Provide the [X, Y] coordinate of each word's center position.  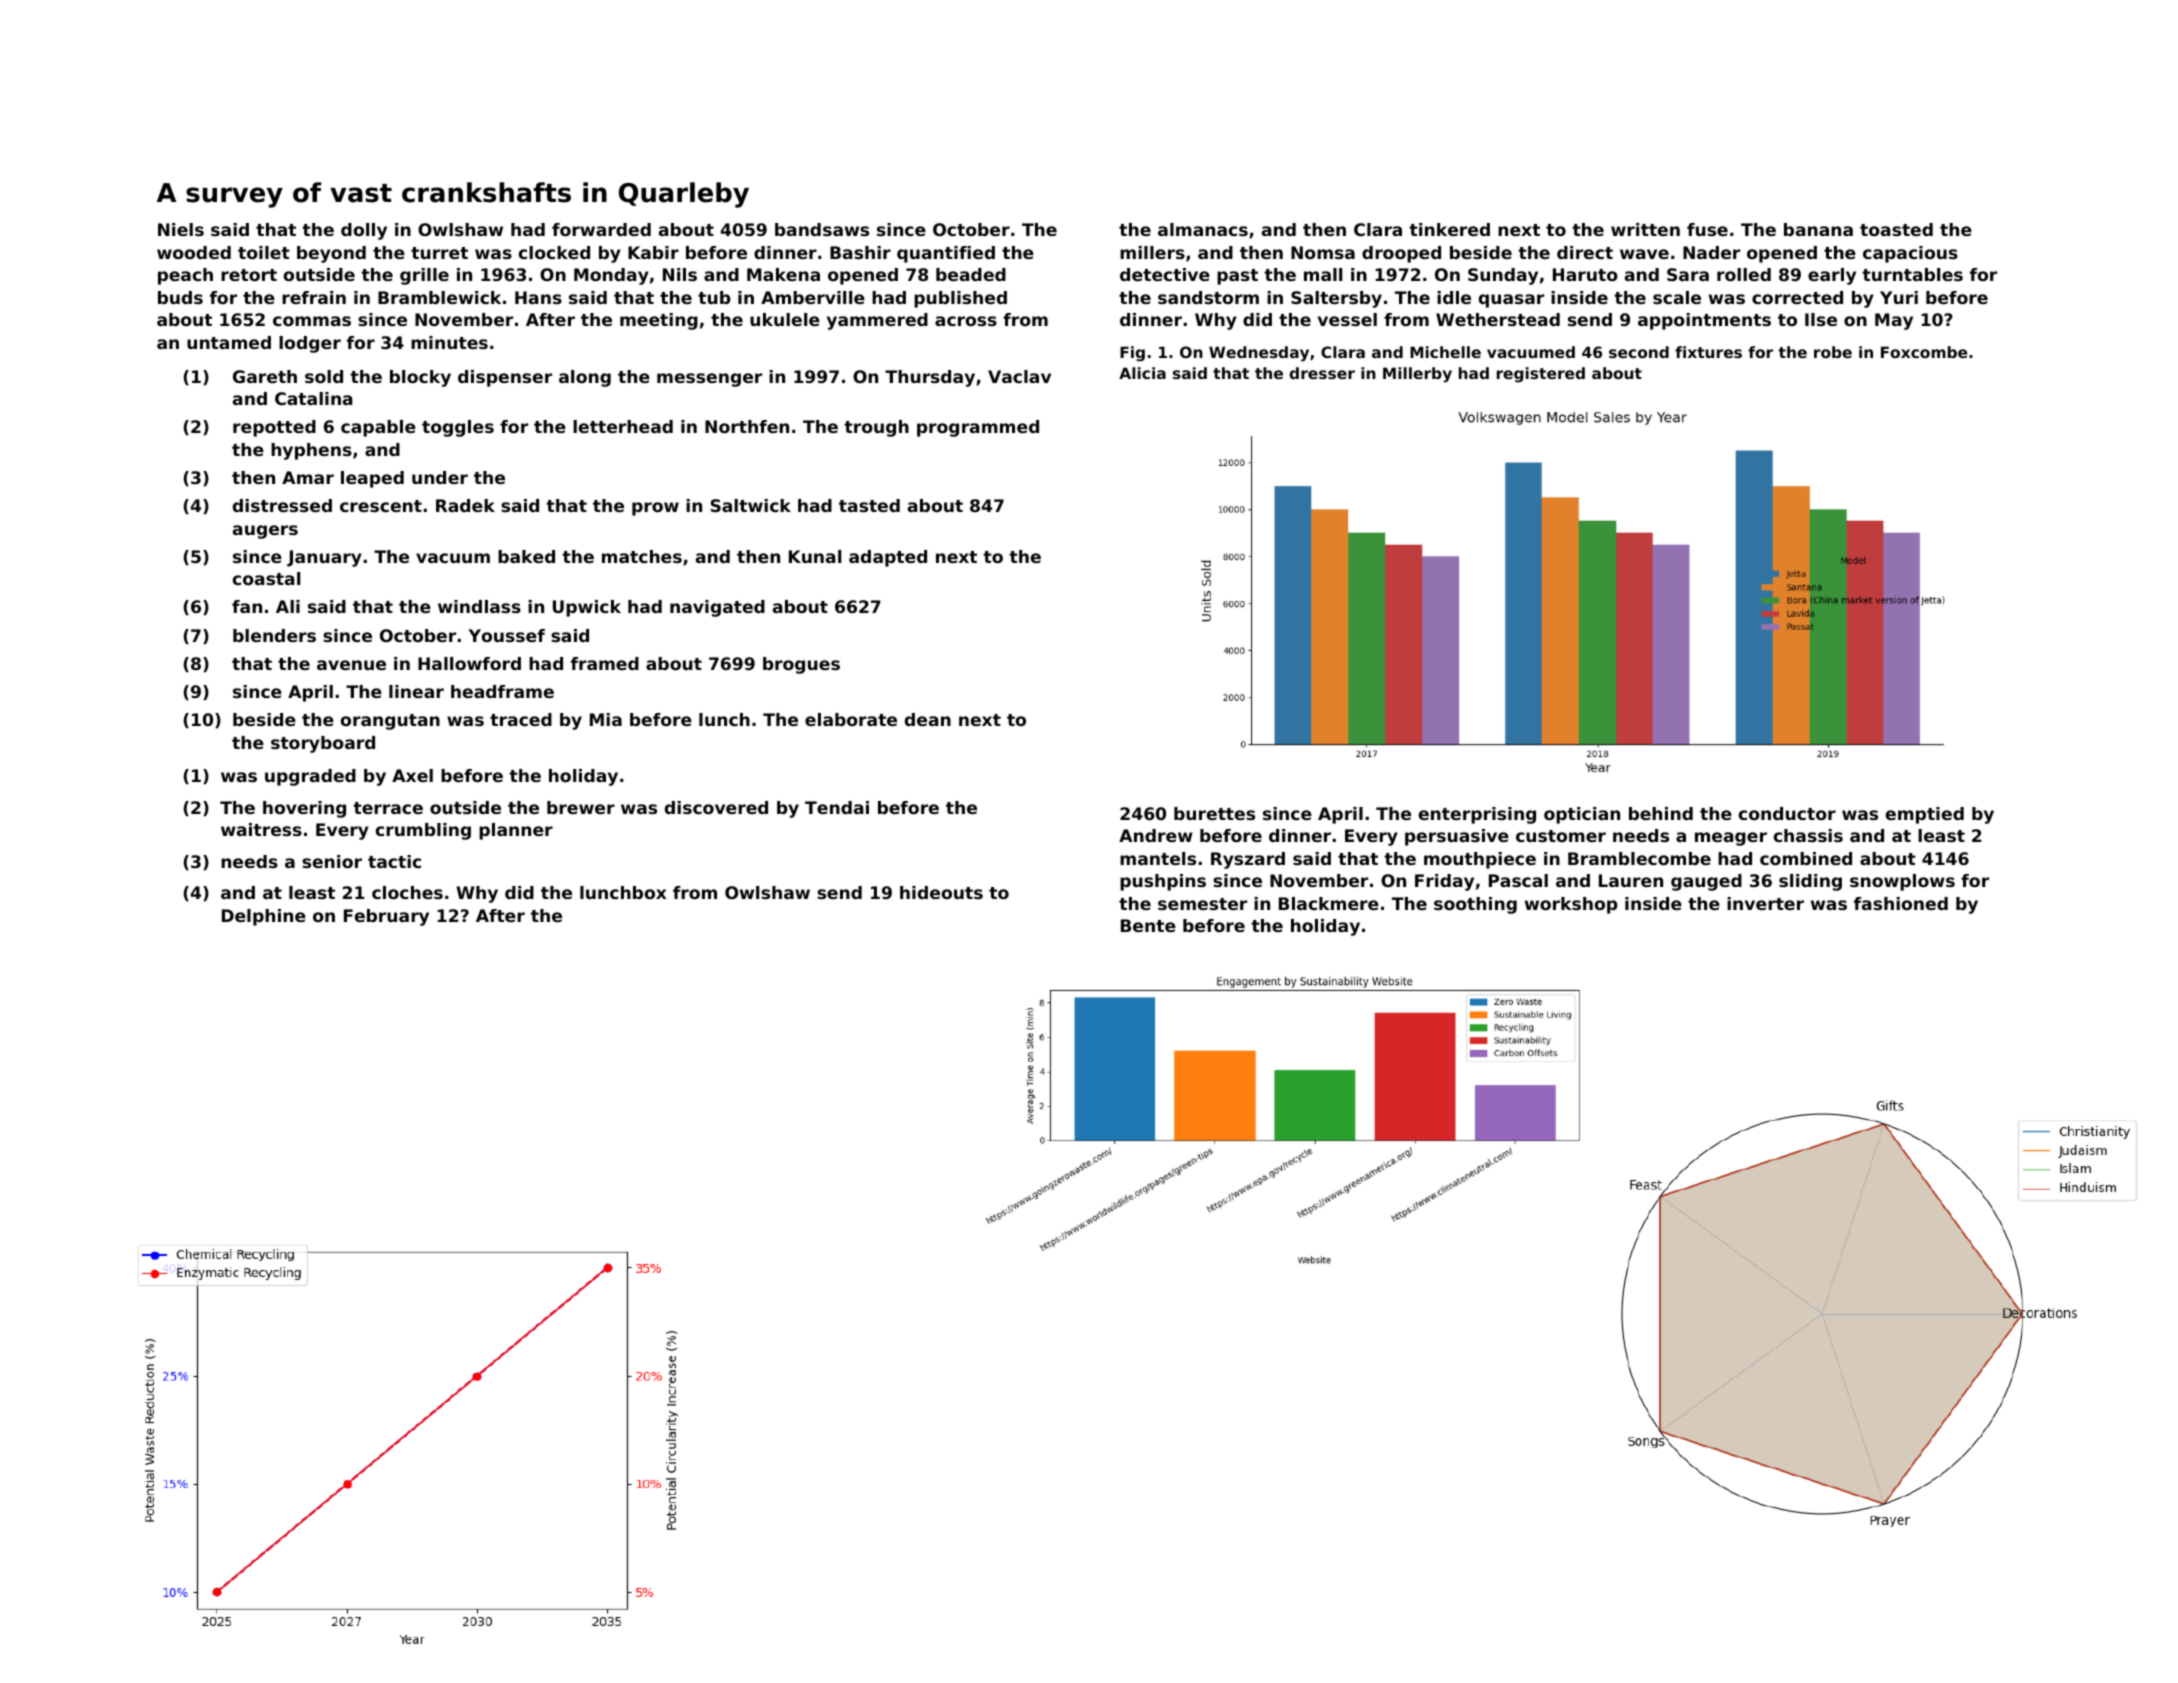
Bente [1148, 925]
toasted [1896, 229]
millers [1152, 252]
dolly [364, 231]
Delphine [264, 917]
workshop [1571, 905]
